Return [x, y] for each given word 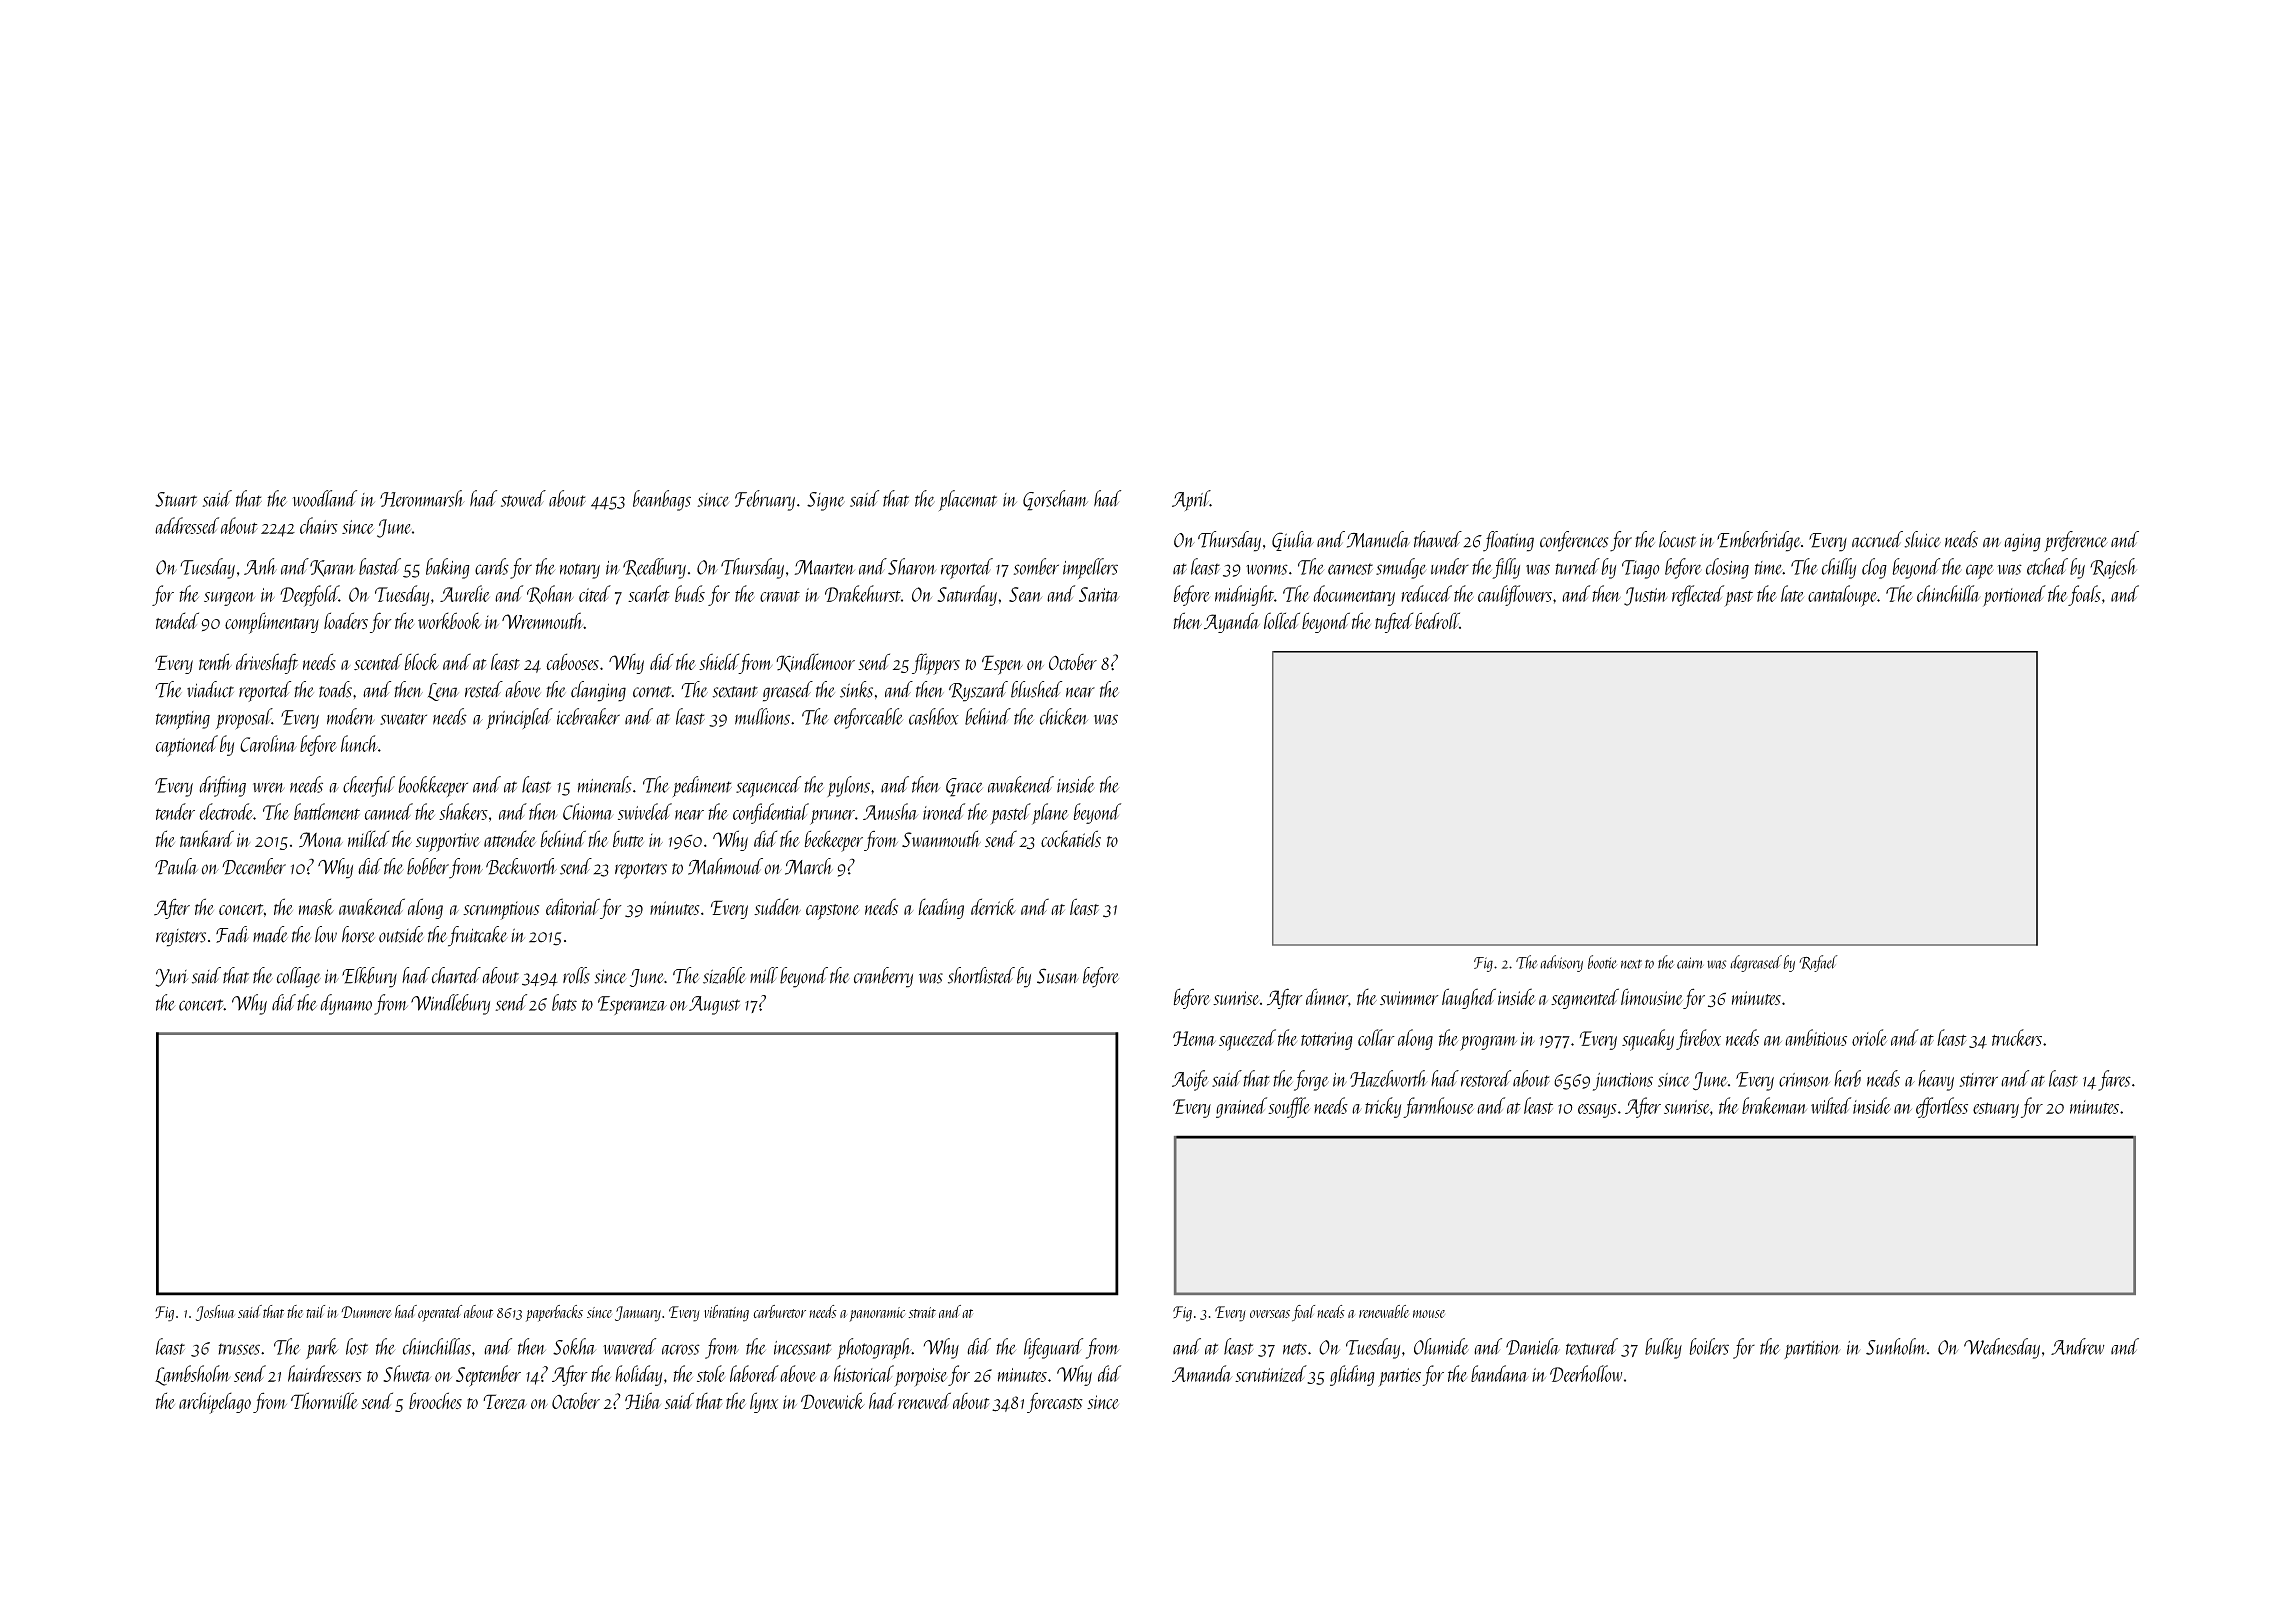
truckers [2017, 1037]
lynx [764, 1402]
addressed [187, 525]
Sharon [912, 566]
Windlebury [450, 1004]
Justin [1645, 596]
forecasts [1055, 1403]
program [1488, 1043]
